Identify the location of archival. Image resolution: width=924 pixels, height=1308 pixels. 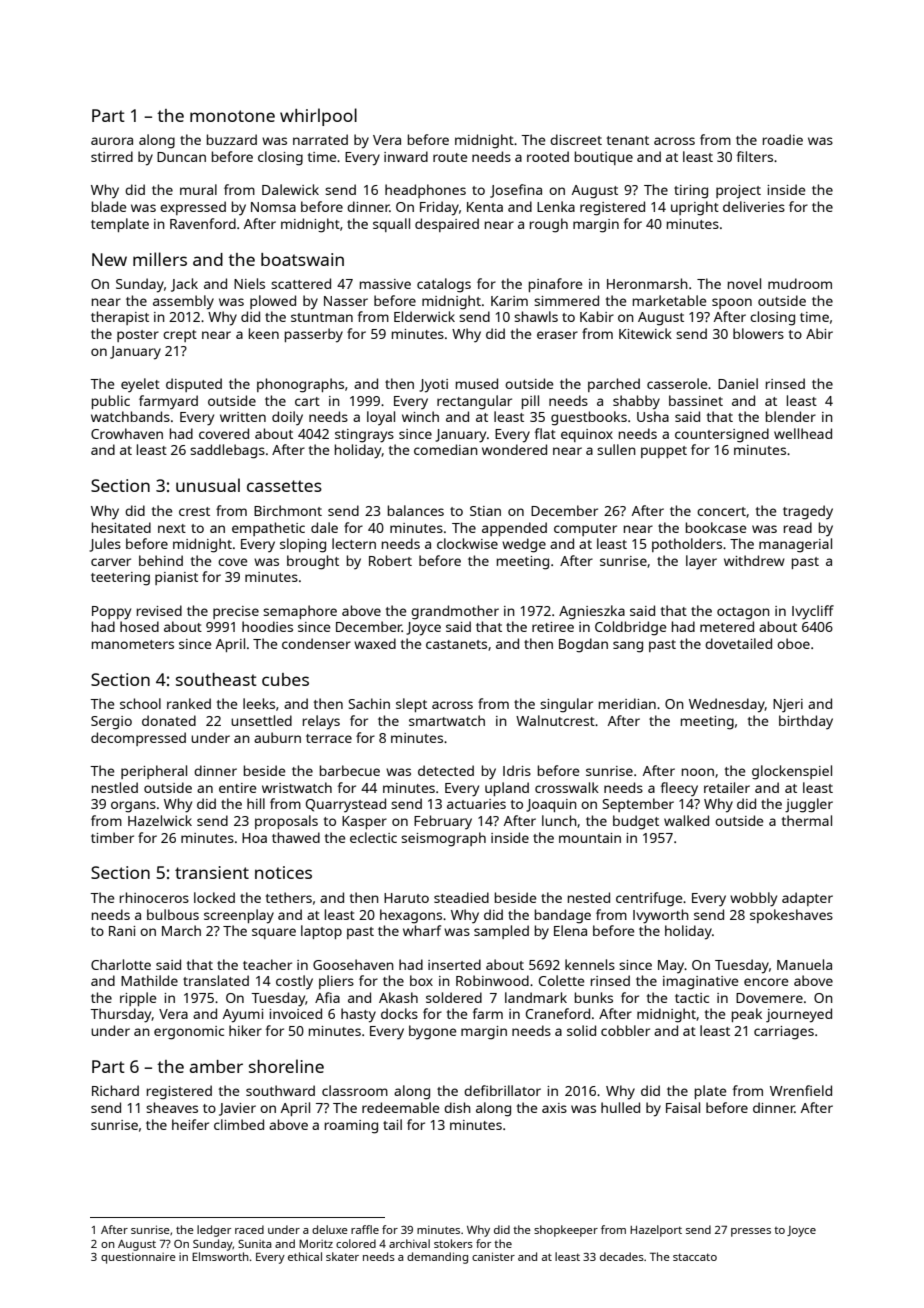
(409, 1243).
